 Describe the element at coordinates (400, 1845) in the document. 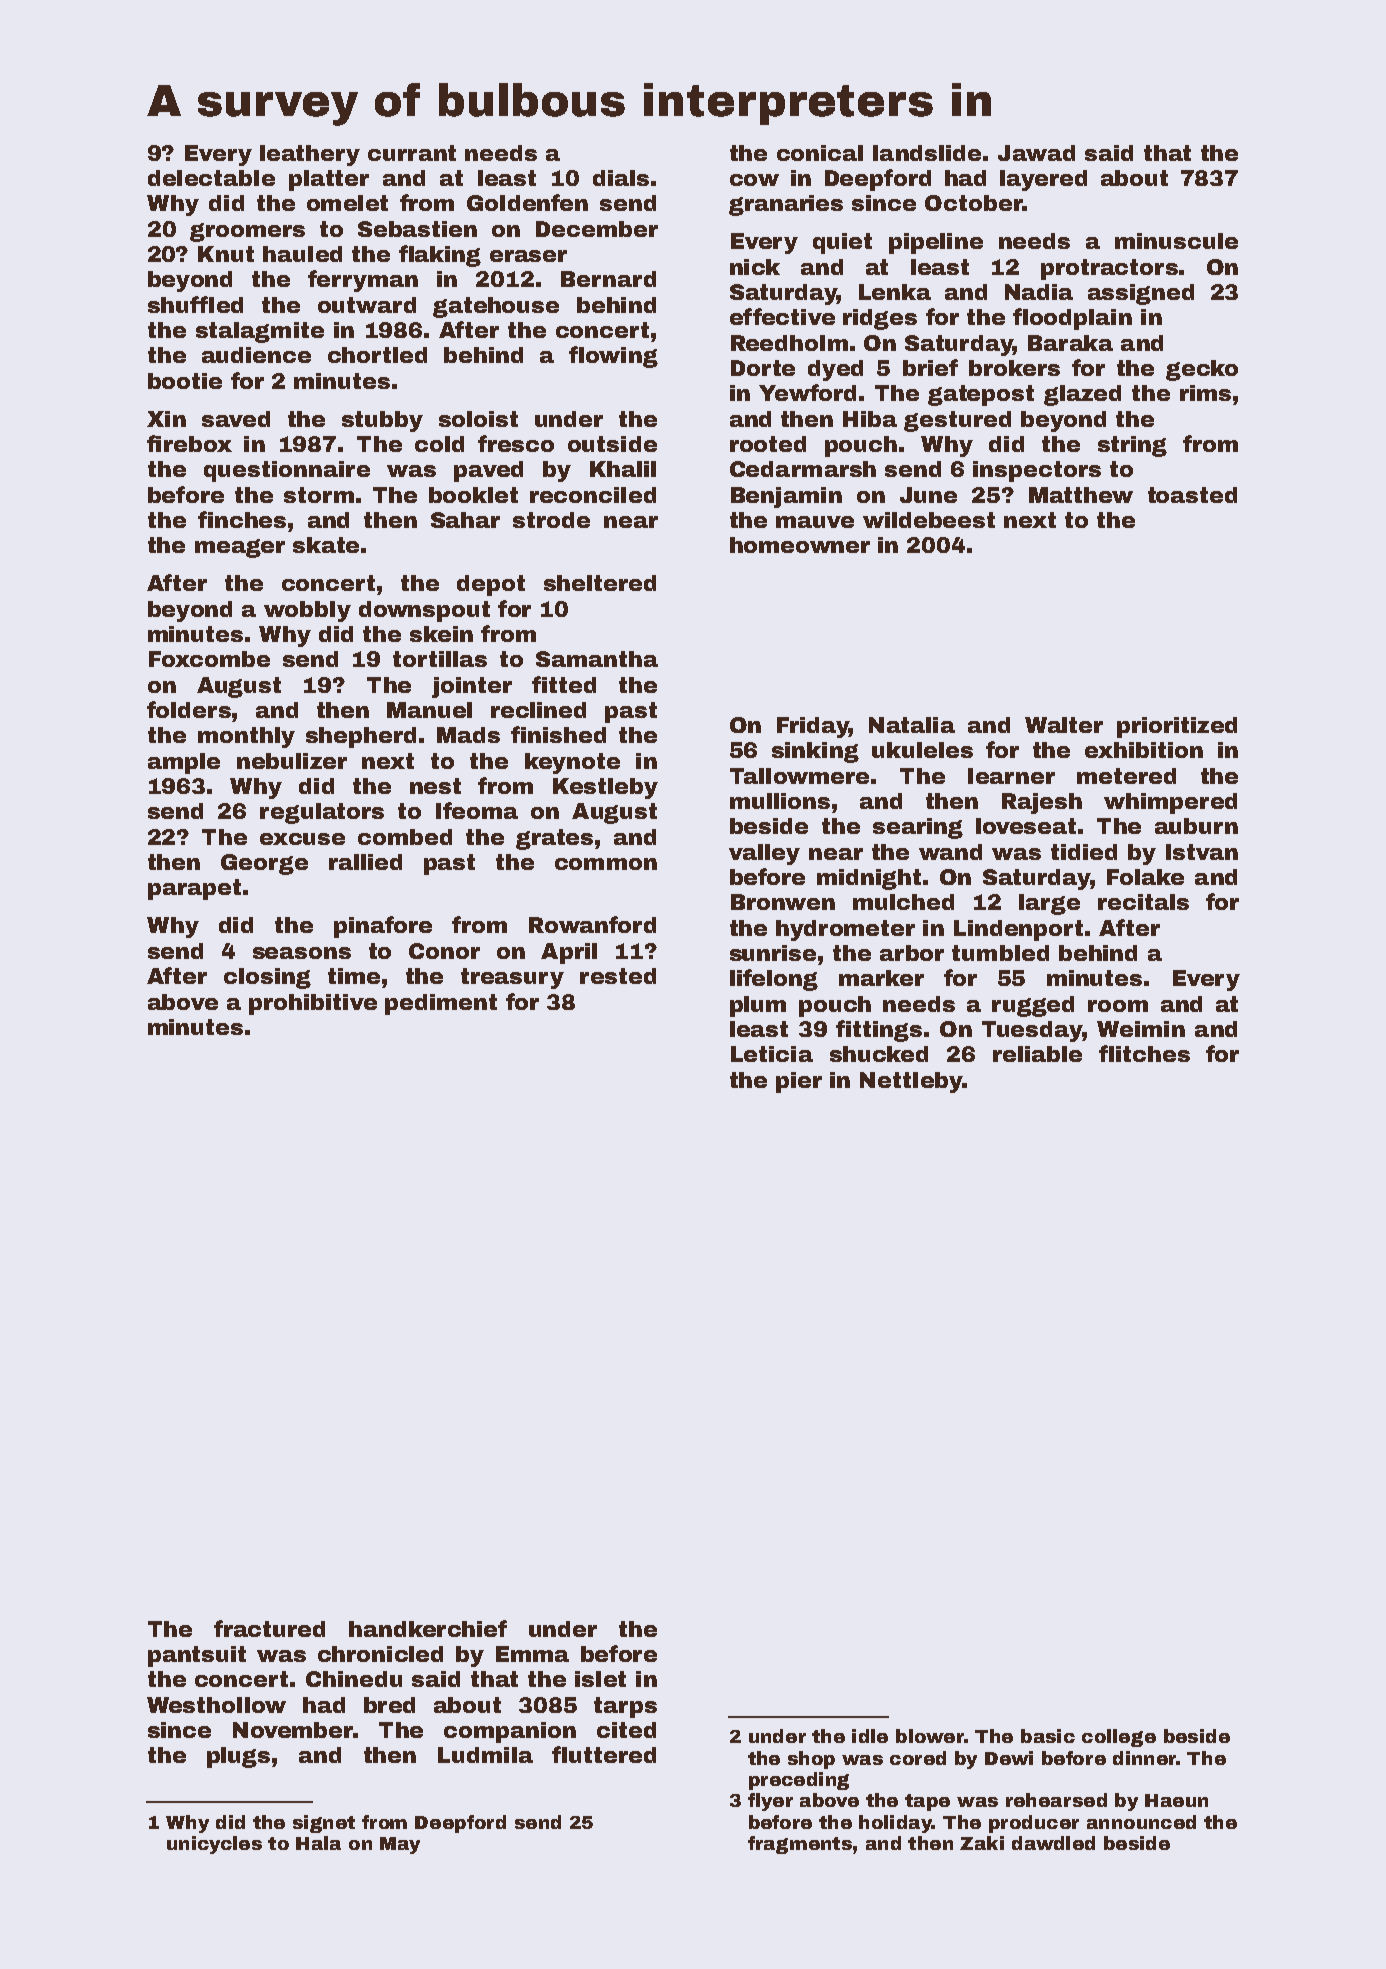

I see `May` at that location.
